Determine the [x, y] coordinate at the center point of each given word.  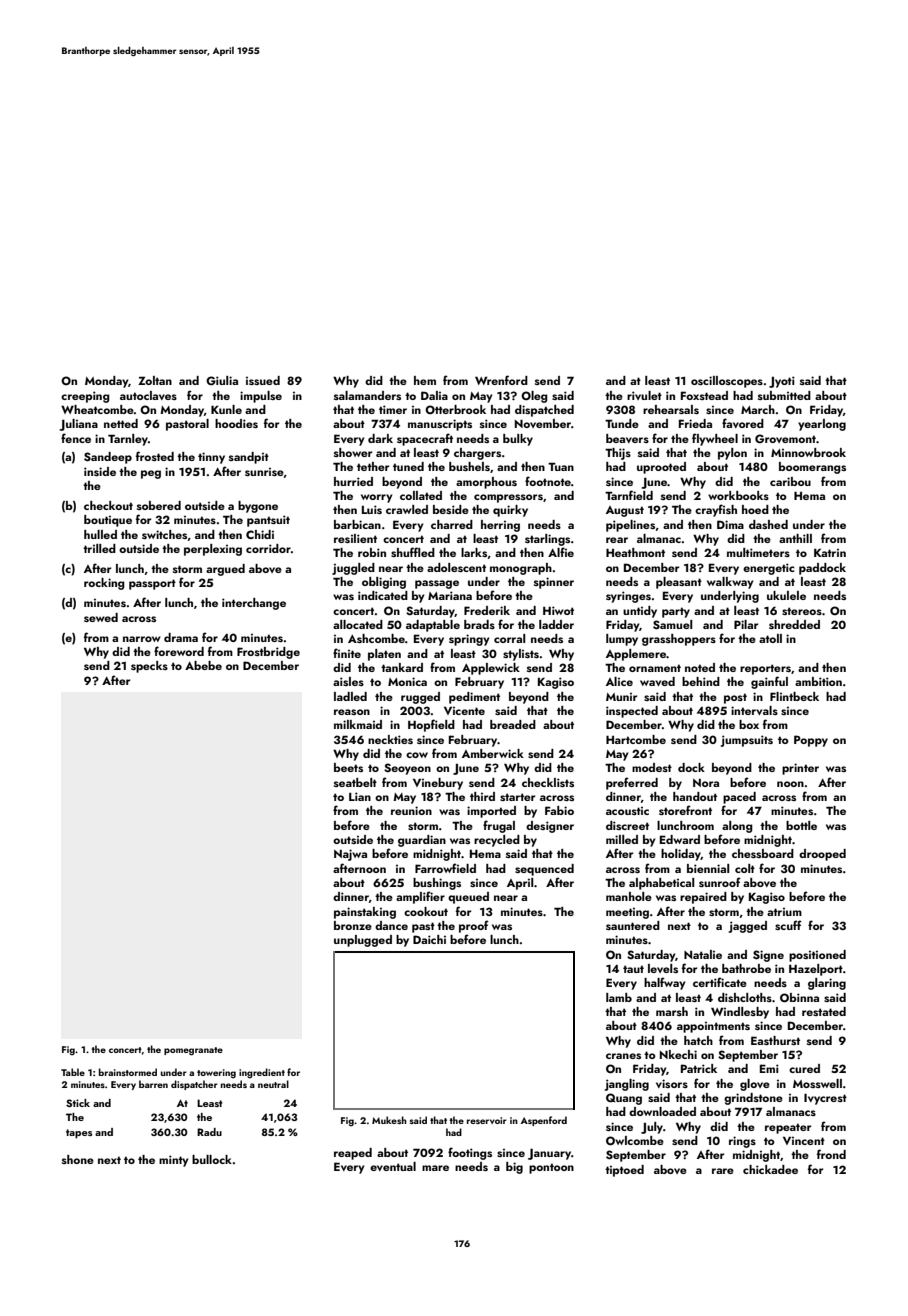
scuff [788, 925]
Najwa [350, 855]
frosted [155, 456]
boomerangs [812, 468]
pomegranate [193, 1051]
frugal [499, 826]
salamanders [367, 395]
